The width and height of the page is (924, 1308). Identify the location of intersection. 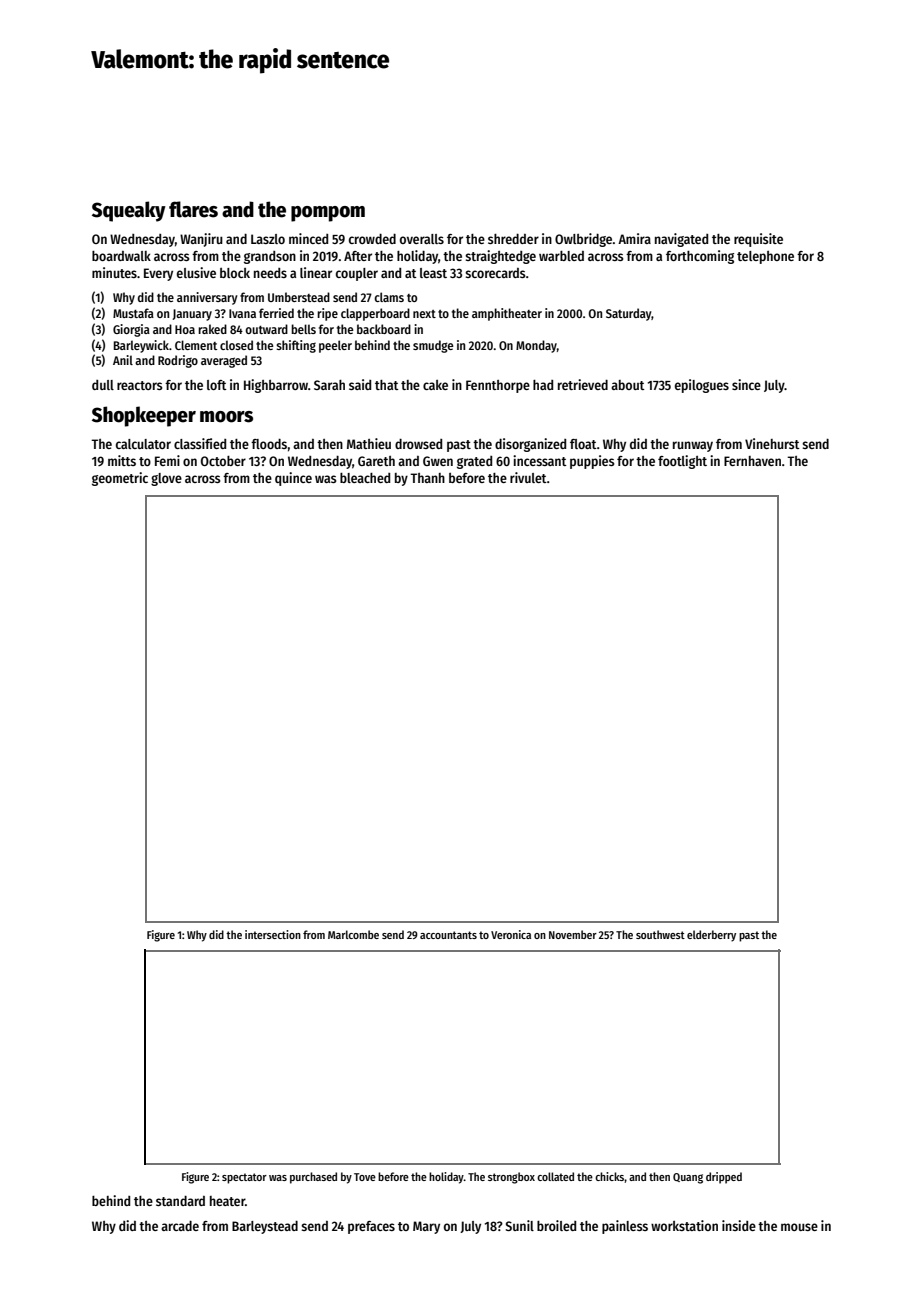
(273, 934).
